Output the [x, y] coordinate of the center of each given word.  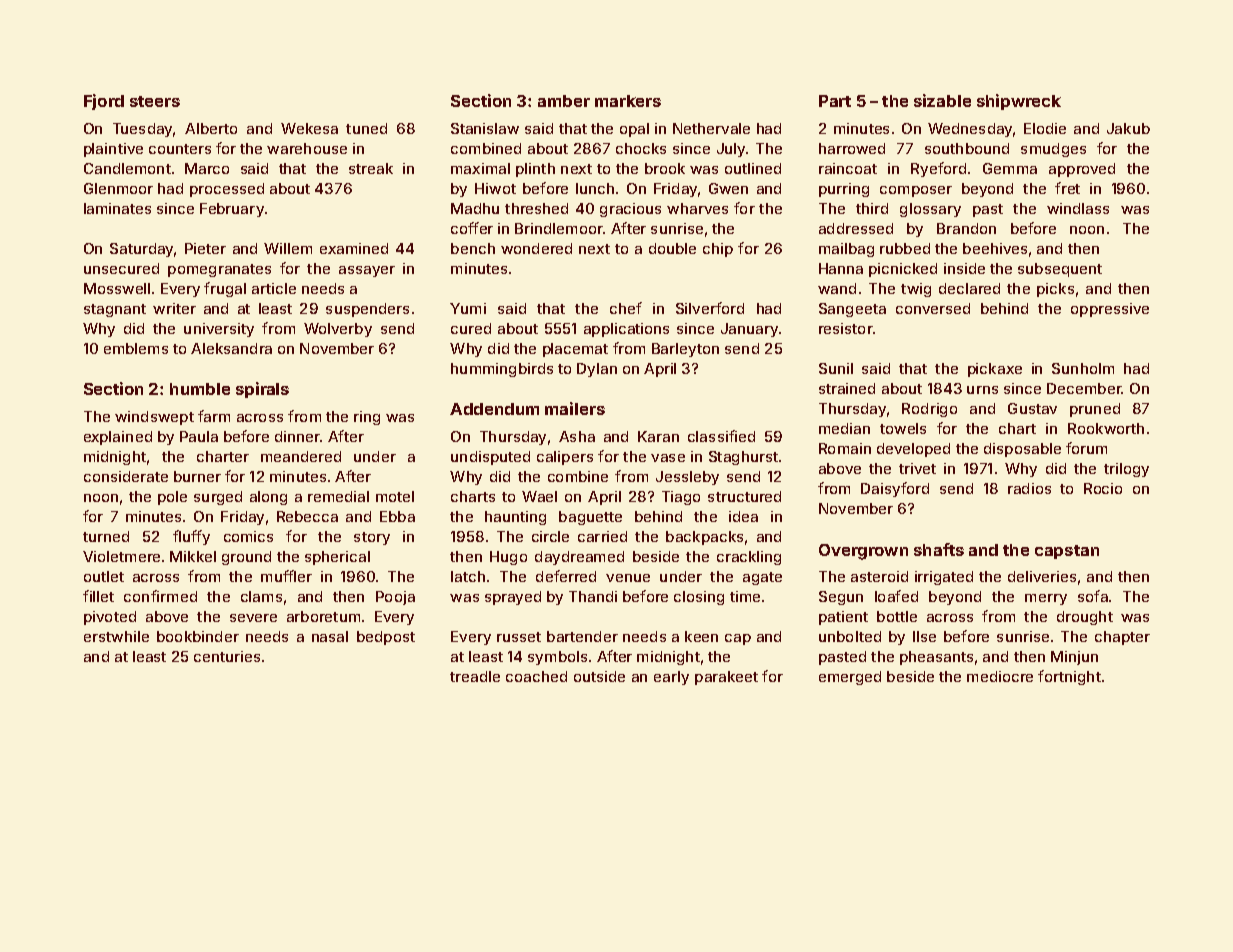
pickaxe [995, 370]
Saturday [141, 250]
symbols [557, 658]
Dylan [597, 370]
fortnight [1069, 677]
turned [106, 536]
